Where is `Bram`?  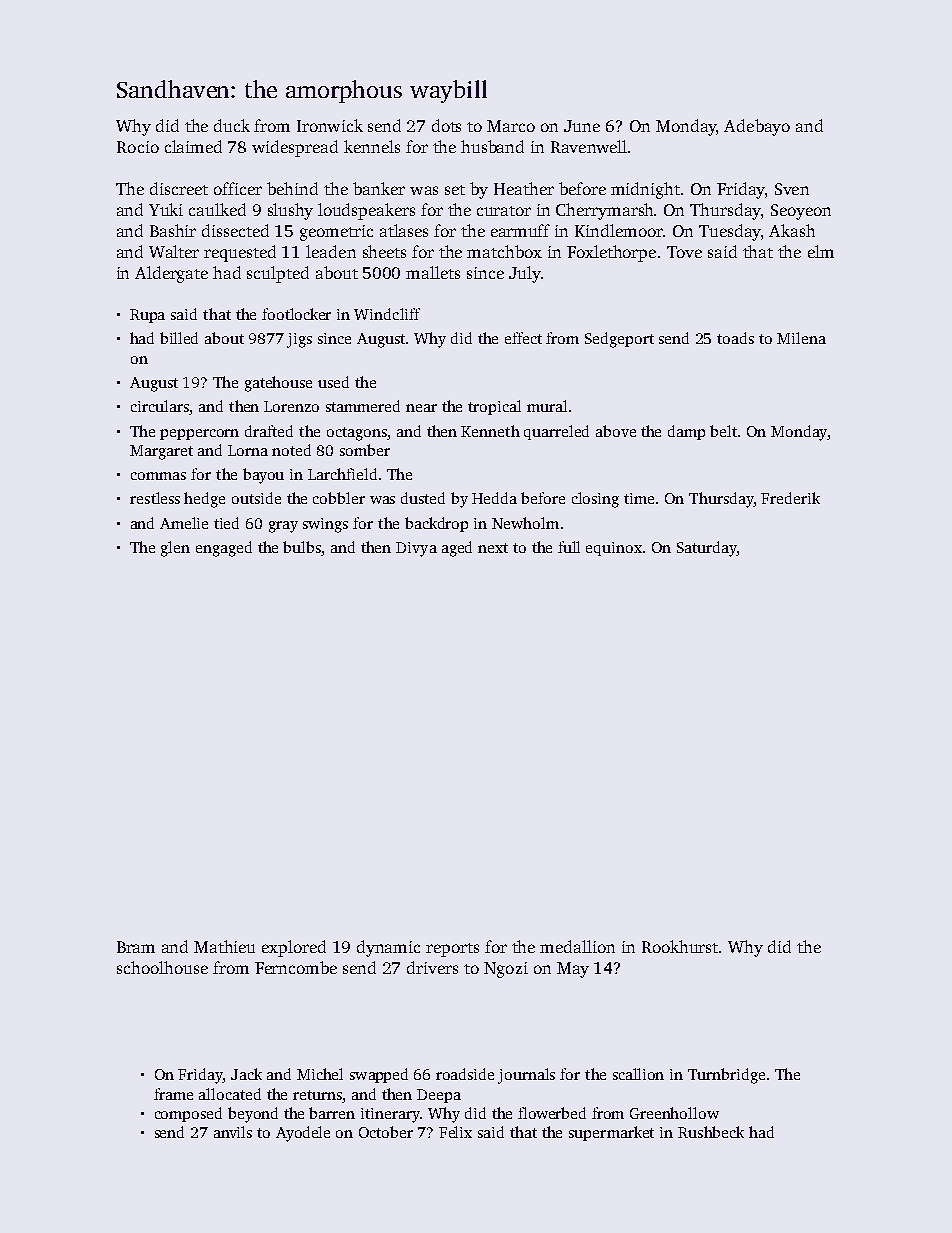
Bram is located at coordinates (136, 947).
